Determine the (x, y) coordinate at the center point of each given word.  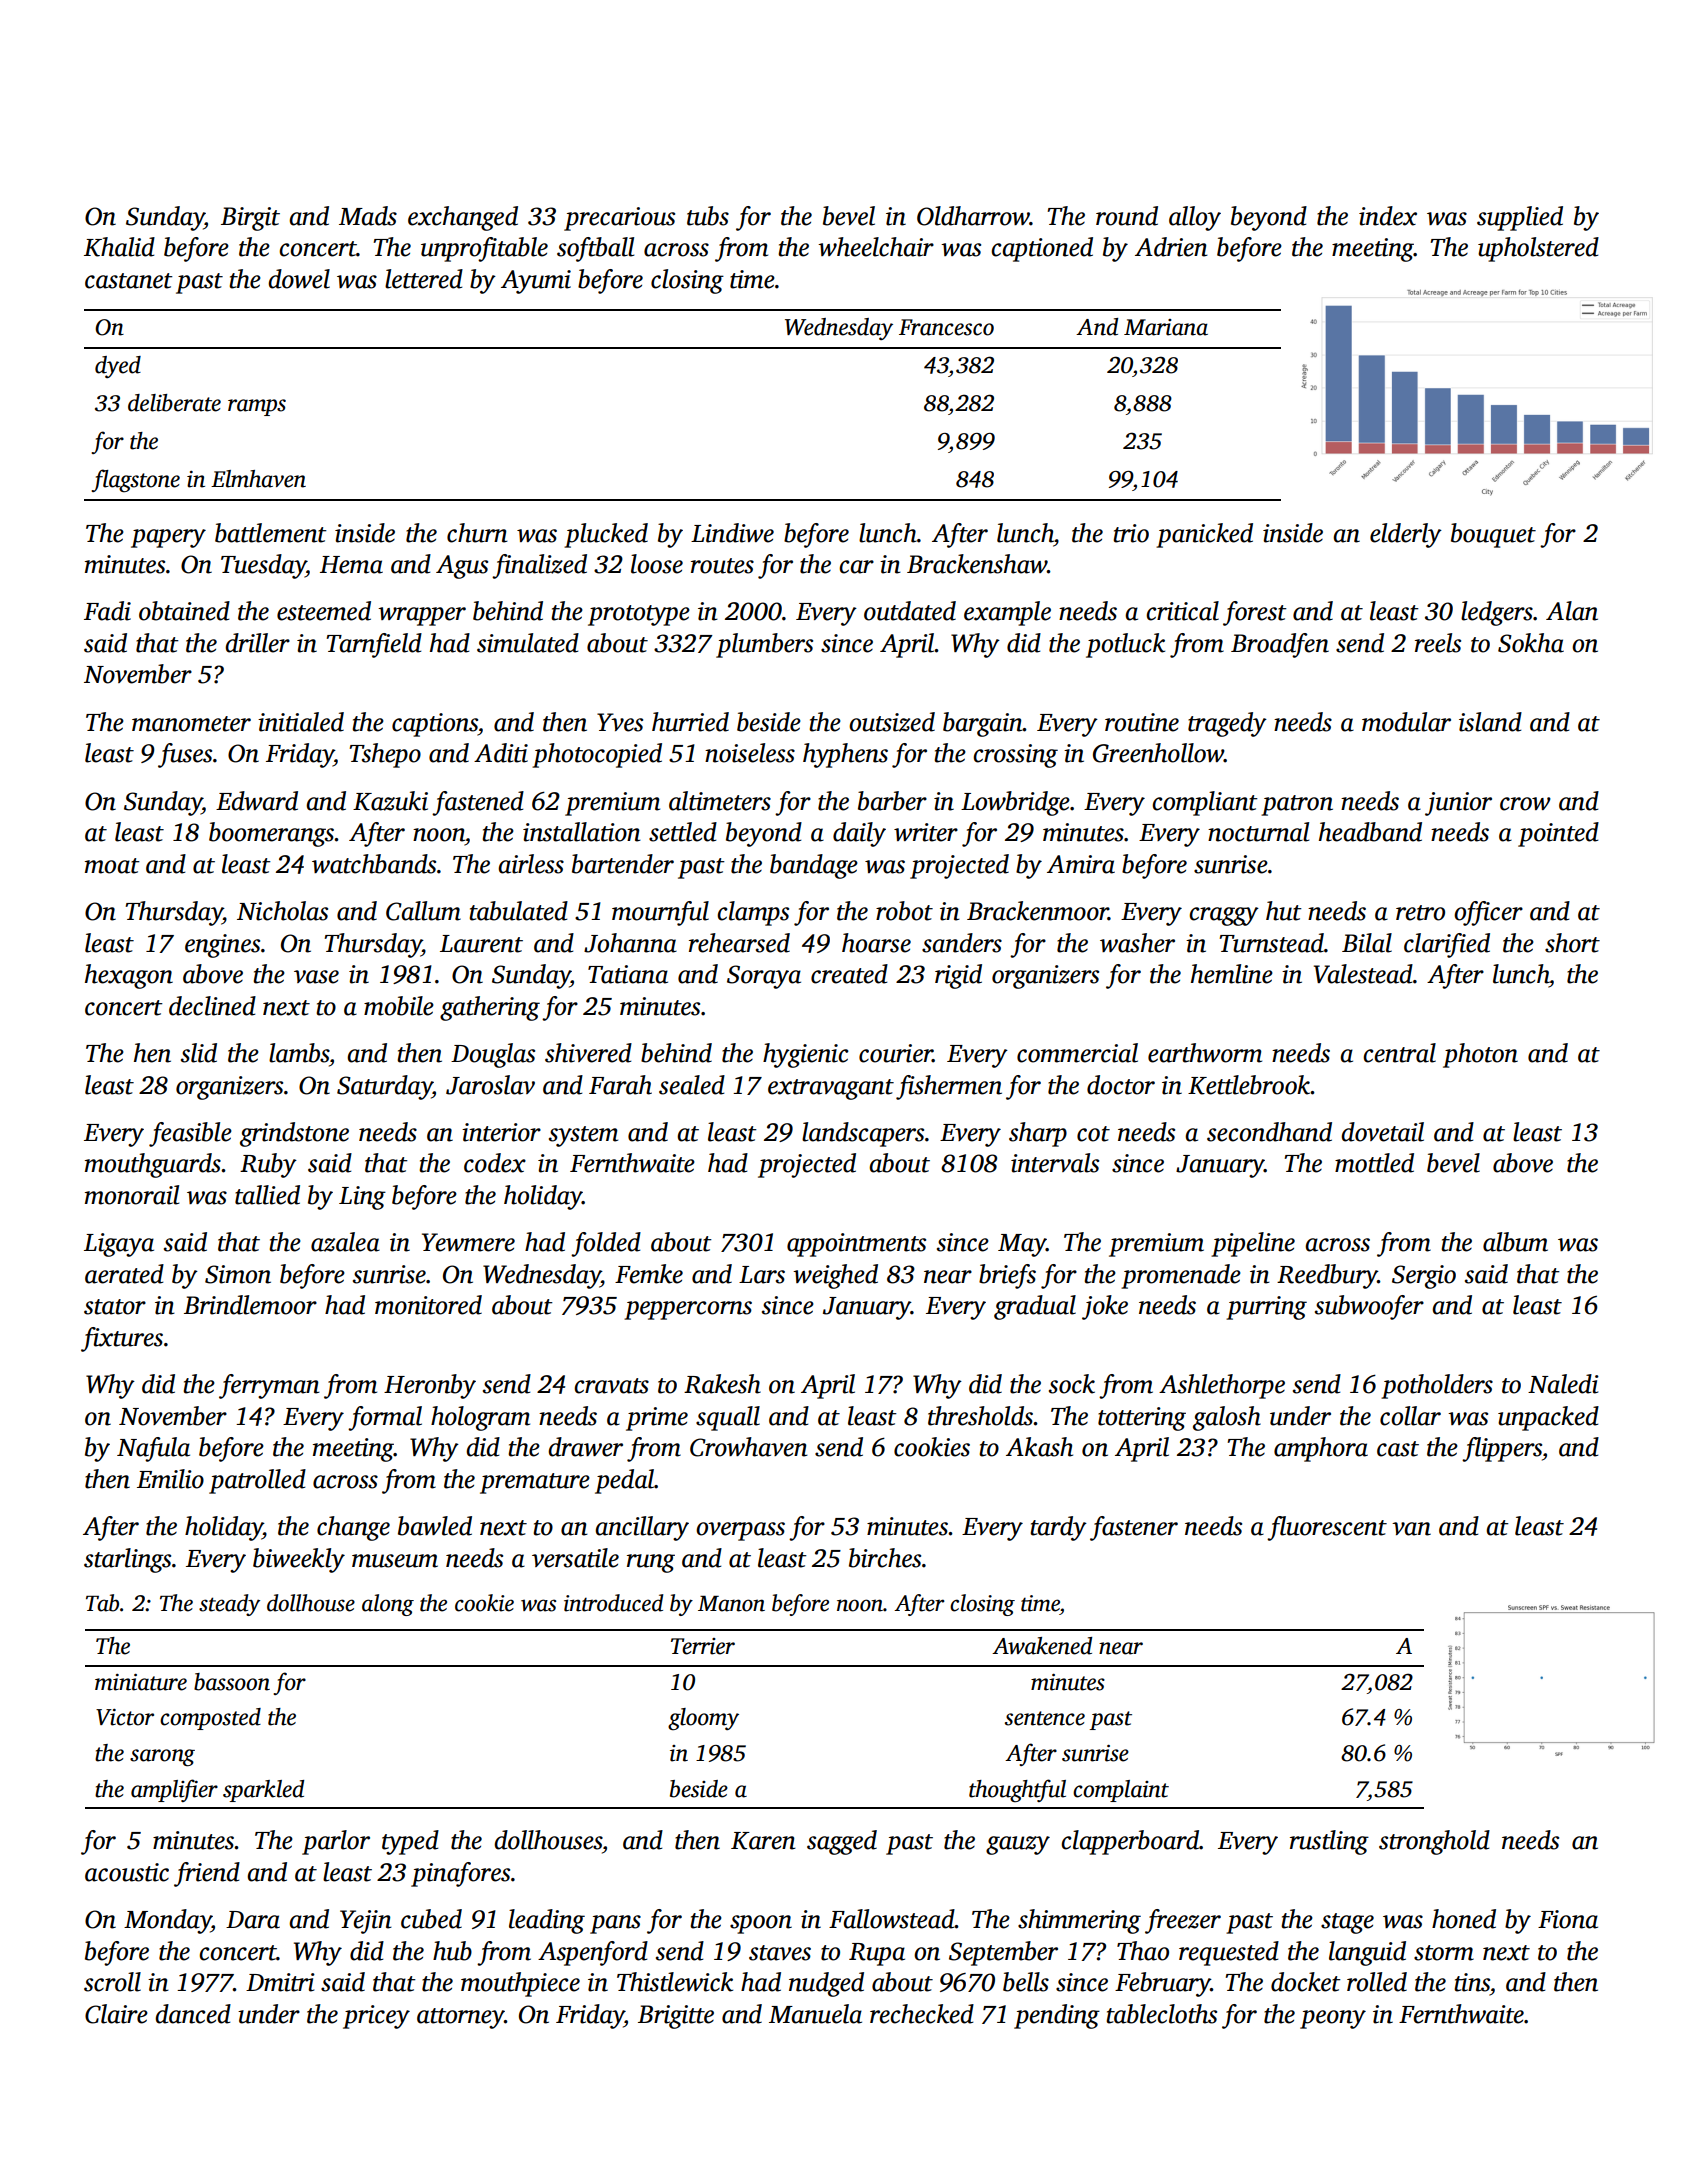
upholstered (1538, 249)
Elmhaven (258, 479)
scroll (112, 1982)
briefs (1007, 1276)
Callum (423, 911)
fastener (1134, 1528)
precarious (619, 219)
